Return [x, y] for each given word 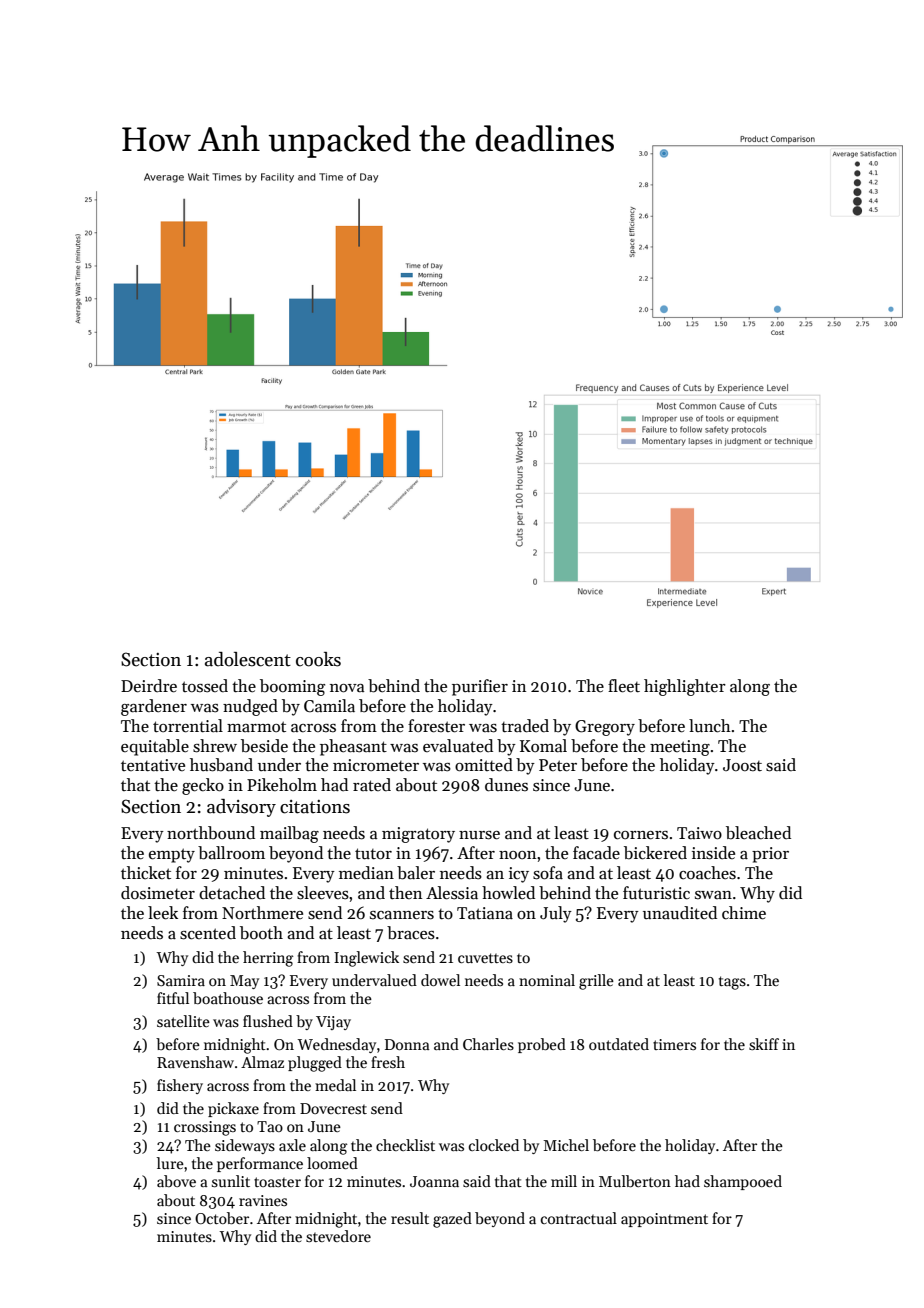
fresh [388, 1062]
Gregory [605, 728]
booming [292, 687]
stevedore [338, 1236]
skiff [764, 1044]
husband [221, 765]
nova [347, 688]
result [410, 1218]
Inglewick [366, 959]
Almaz [262, 1062]
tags [732, 983]
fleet [624, 686]
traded [525, 726]
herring [268, 959]
